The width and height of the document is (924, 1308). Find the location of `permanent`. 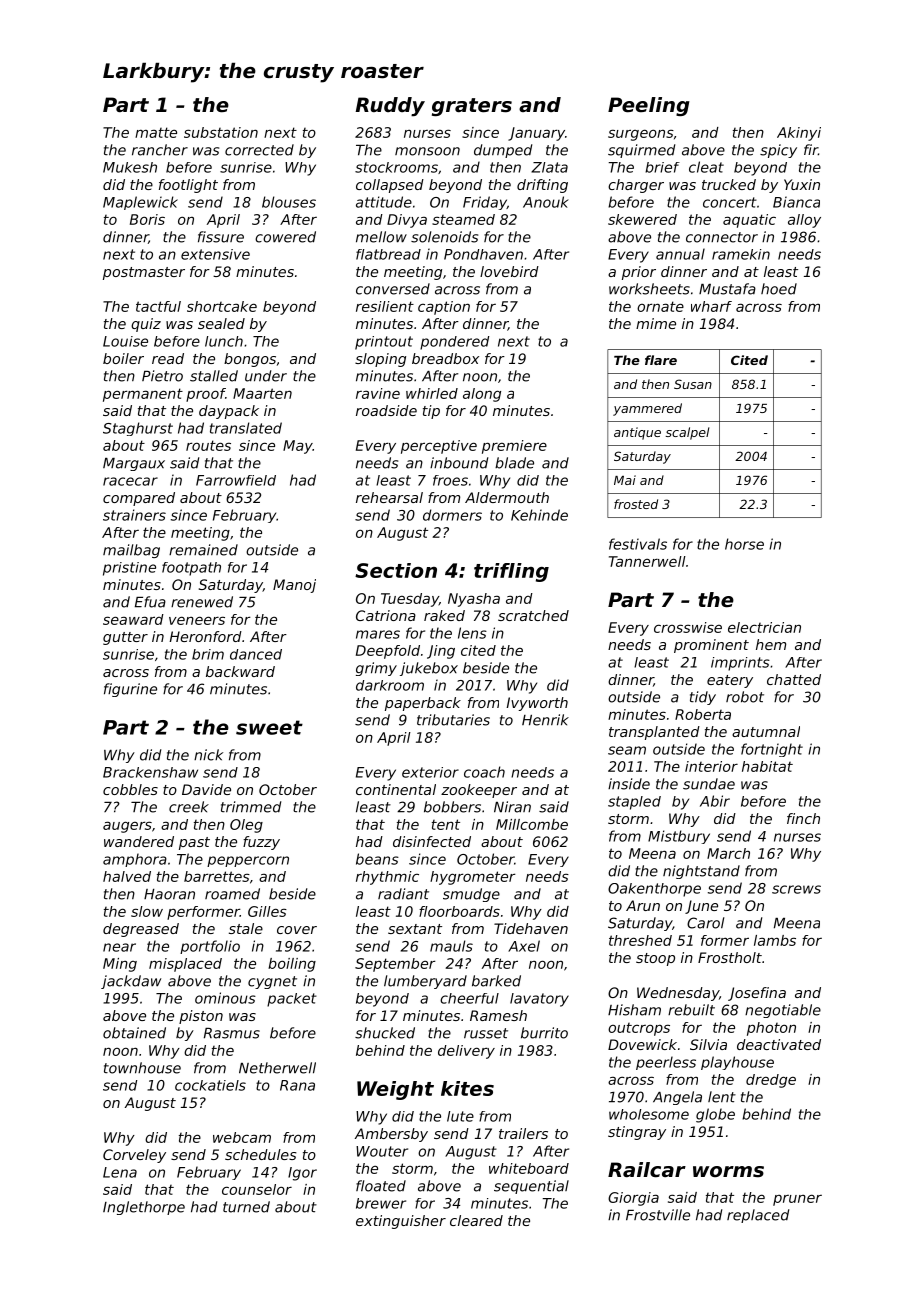

permanent is located at coordinates (143, 395).
